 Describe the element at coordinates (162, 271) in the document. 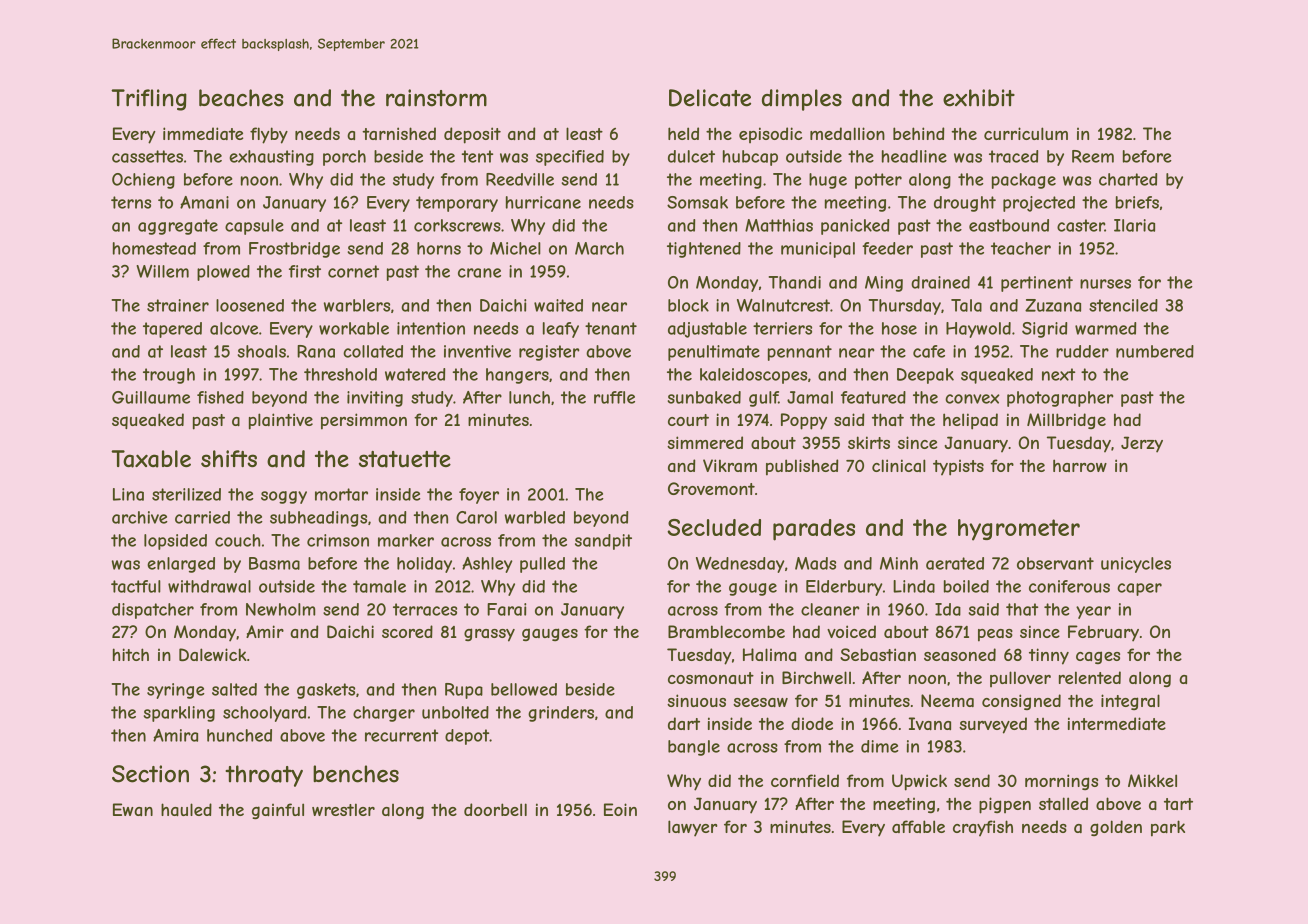

I see `Willem` at that location.
